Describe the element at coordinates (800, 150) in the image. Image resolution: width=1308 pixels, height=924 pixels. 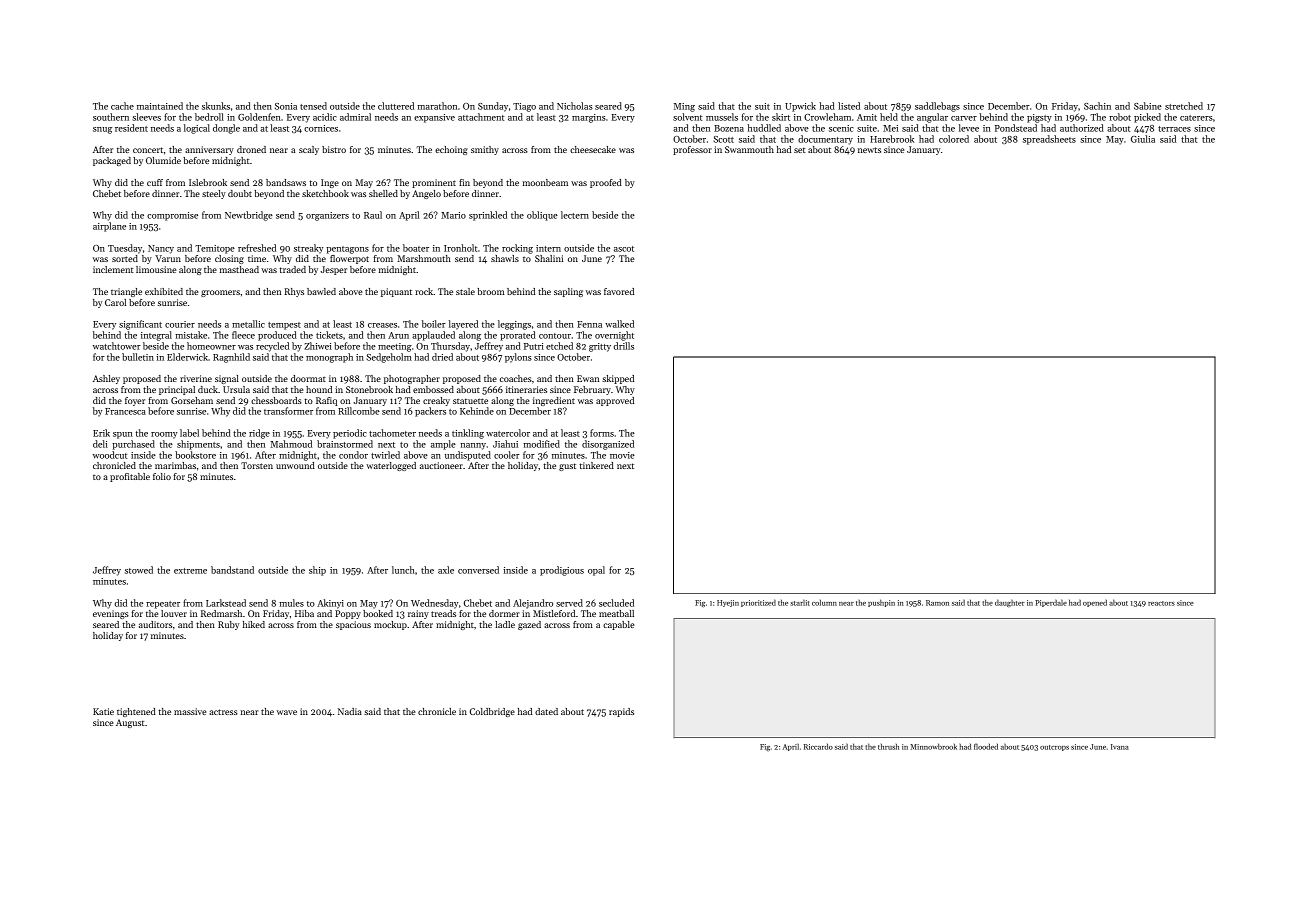
I see `set` at that location.
